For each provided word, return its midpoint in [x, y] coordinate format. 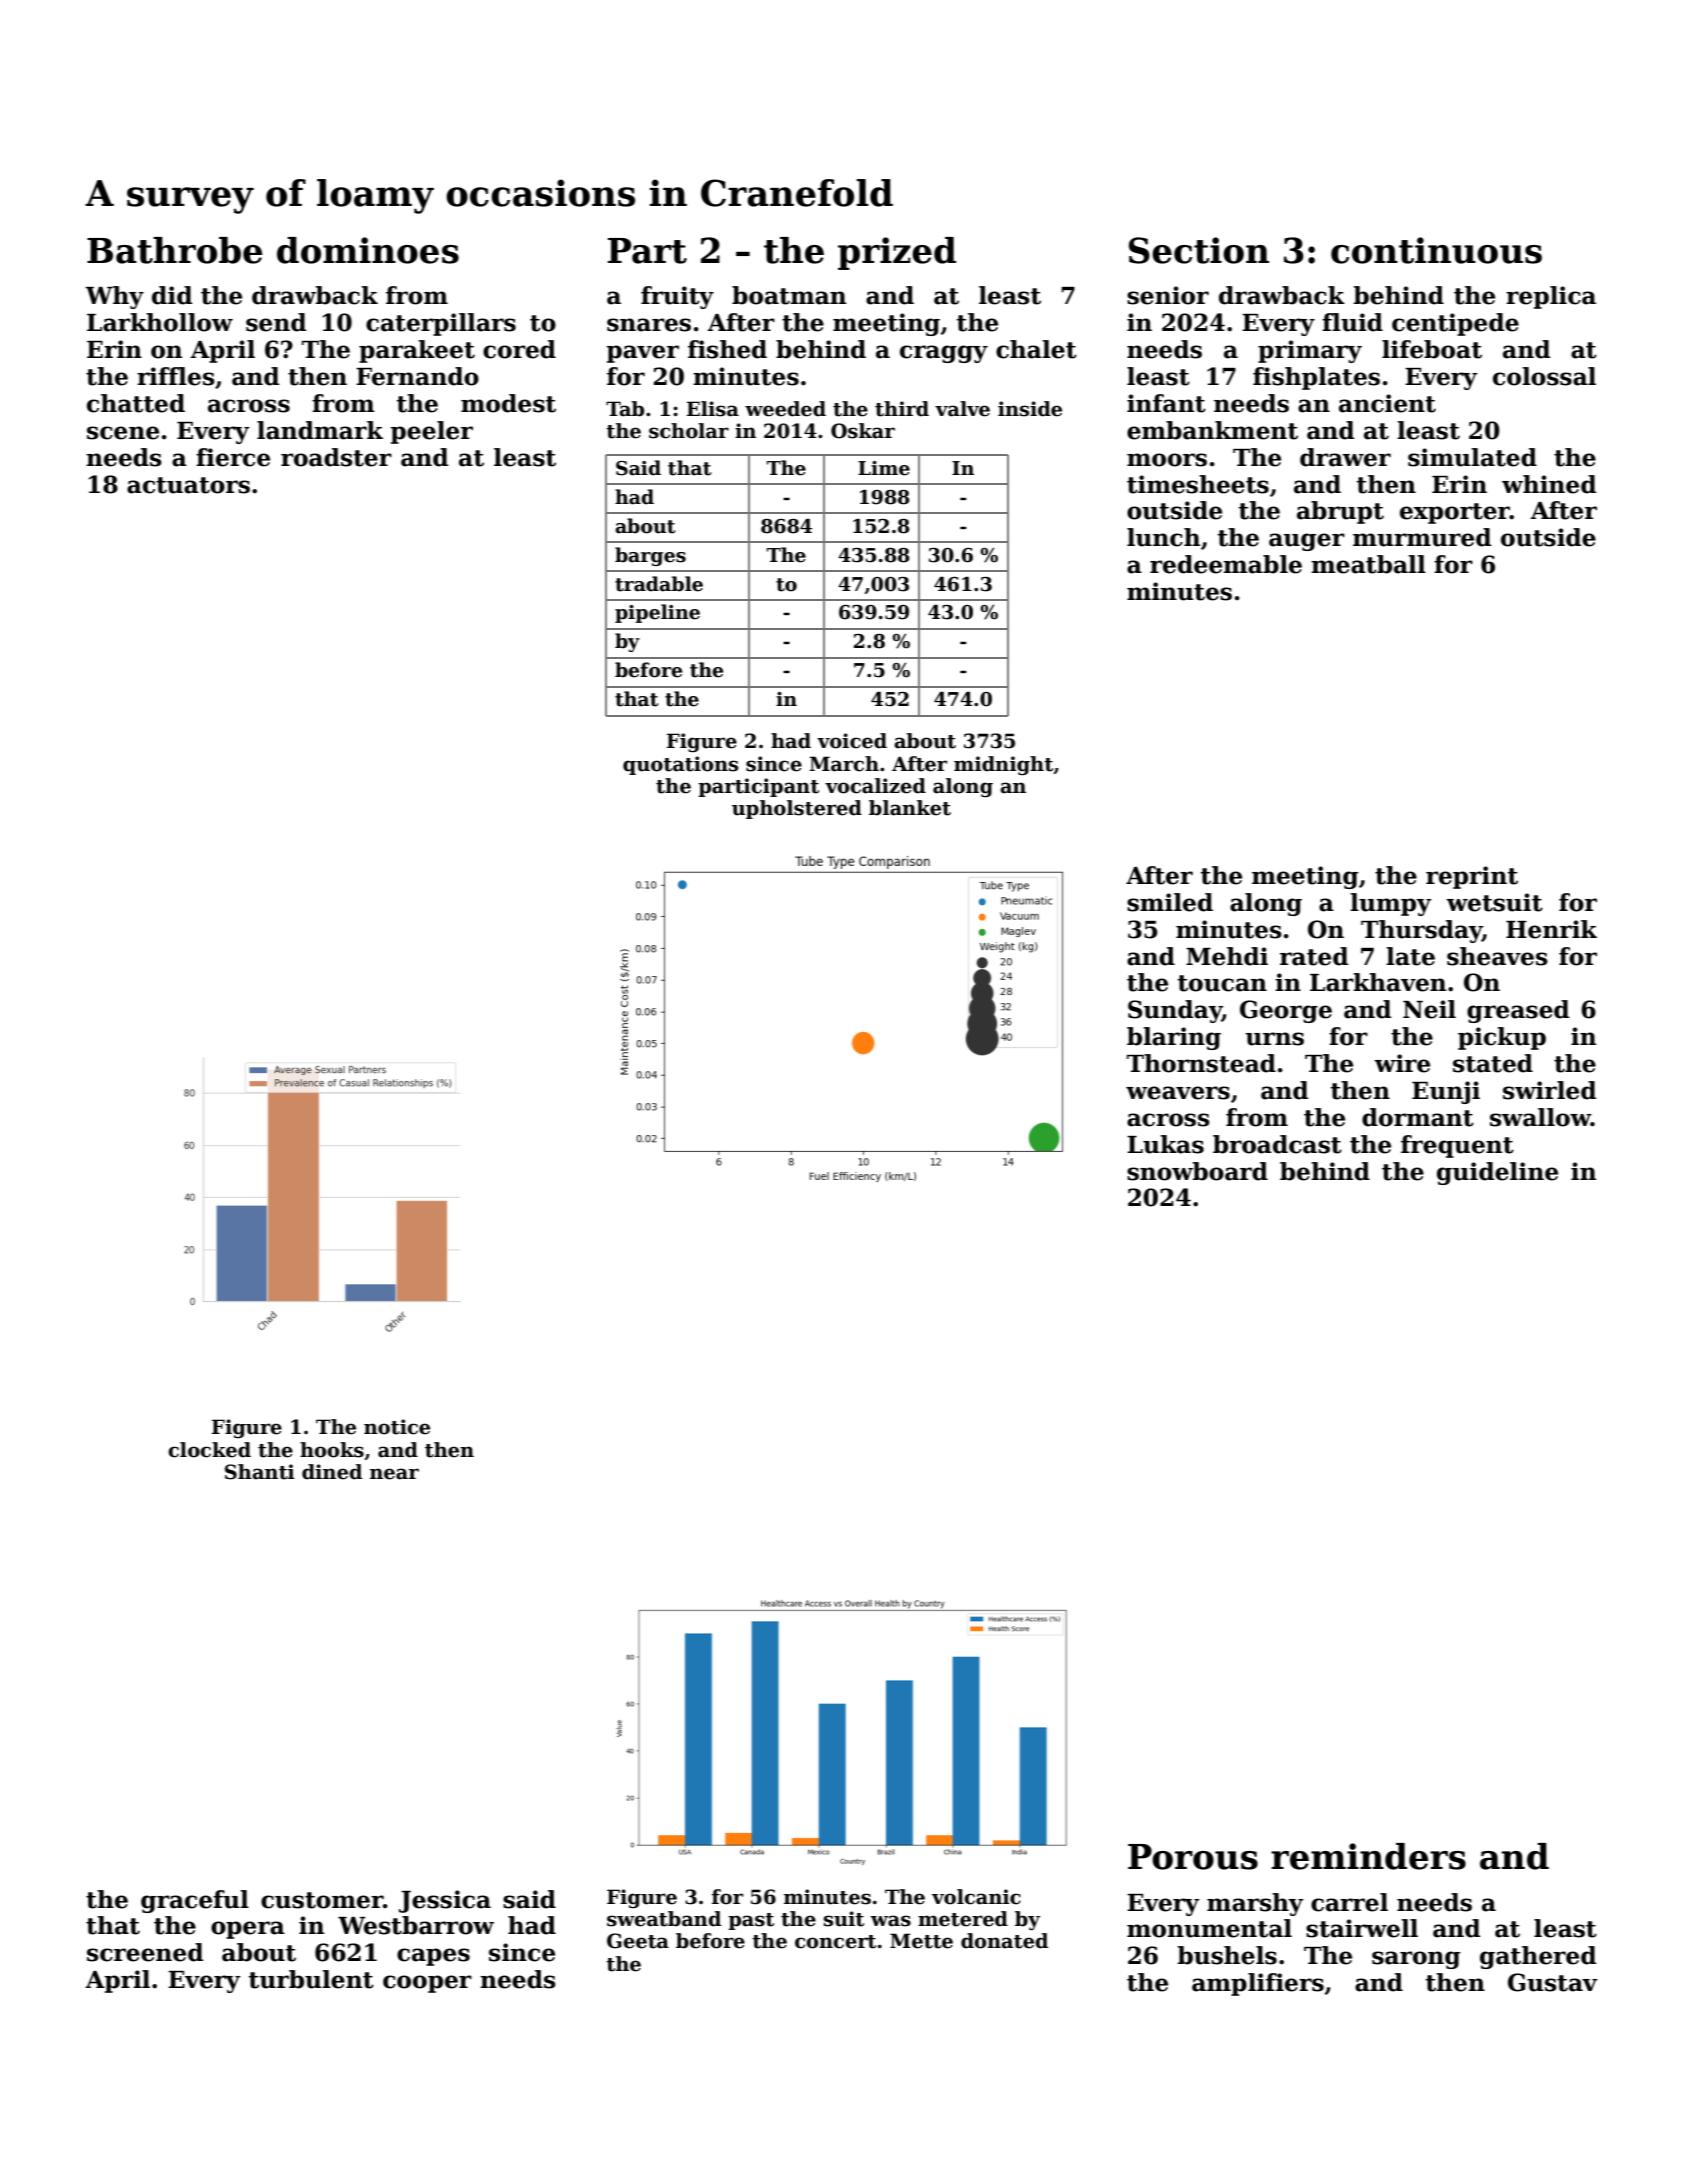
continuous [1436, 250]
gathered [1538, 1957]
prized [897, 253]
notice [397, 1427]
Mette [921, 1941]
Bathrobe [174, 250]
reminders [1368, 1856]
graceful [195, 1901]
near [394, 1474]
